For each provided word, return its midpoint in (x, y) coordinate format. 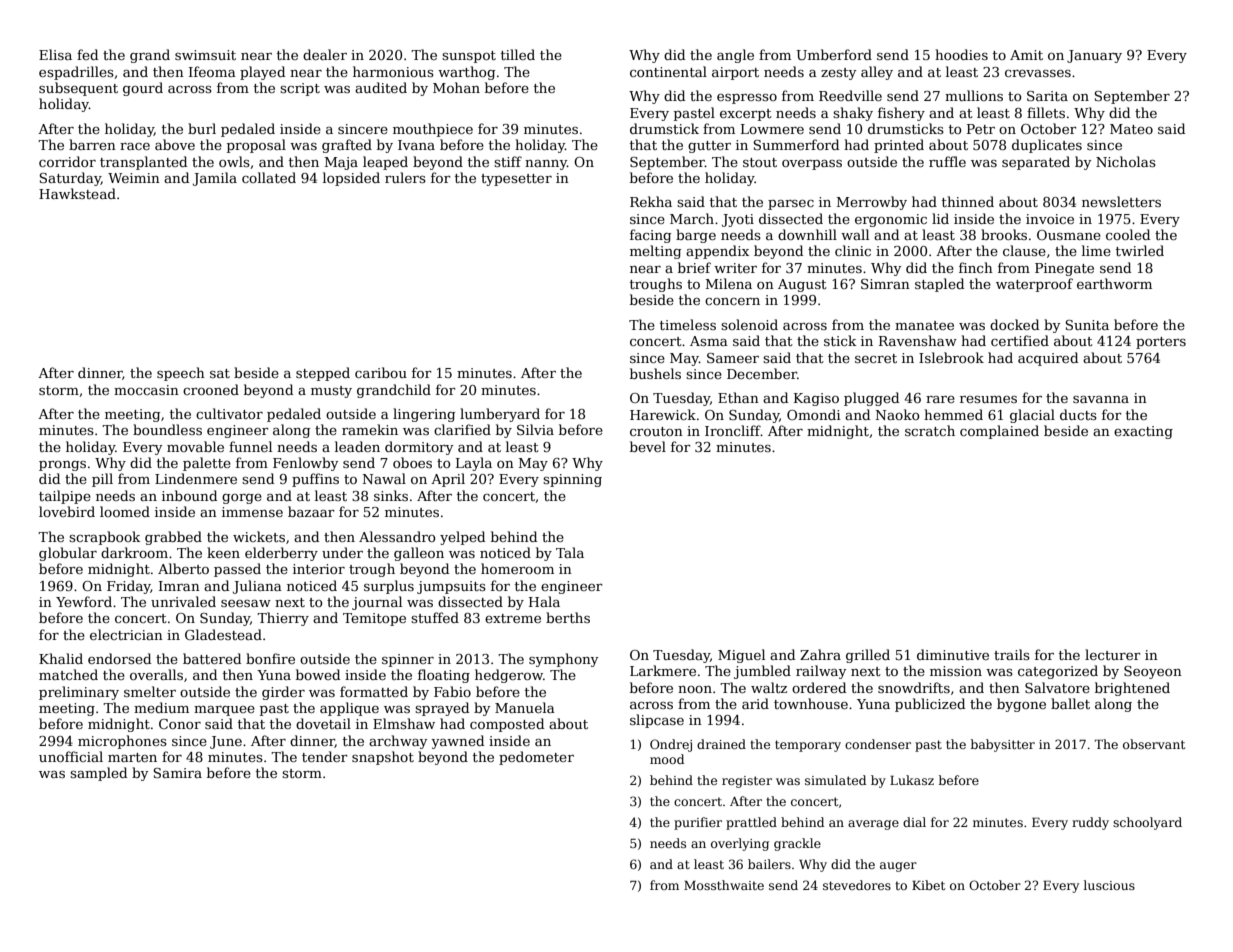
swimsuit (205, 55)
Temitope (374, 619)
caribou (381, 372)
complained (999, 432)
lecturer (1113, 654)
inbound (189, 495)
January (1094, 56)
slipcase (657, 721)
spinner (408, 660)
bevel (648, 446)
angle (735, 56)
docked (1014, 324)
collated (269, 177)
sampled (98, 774)
